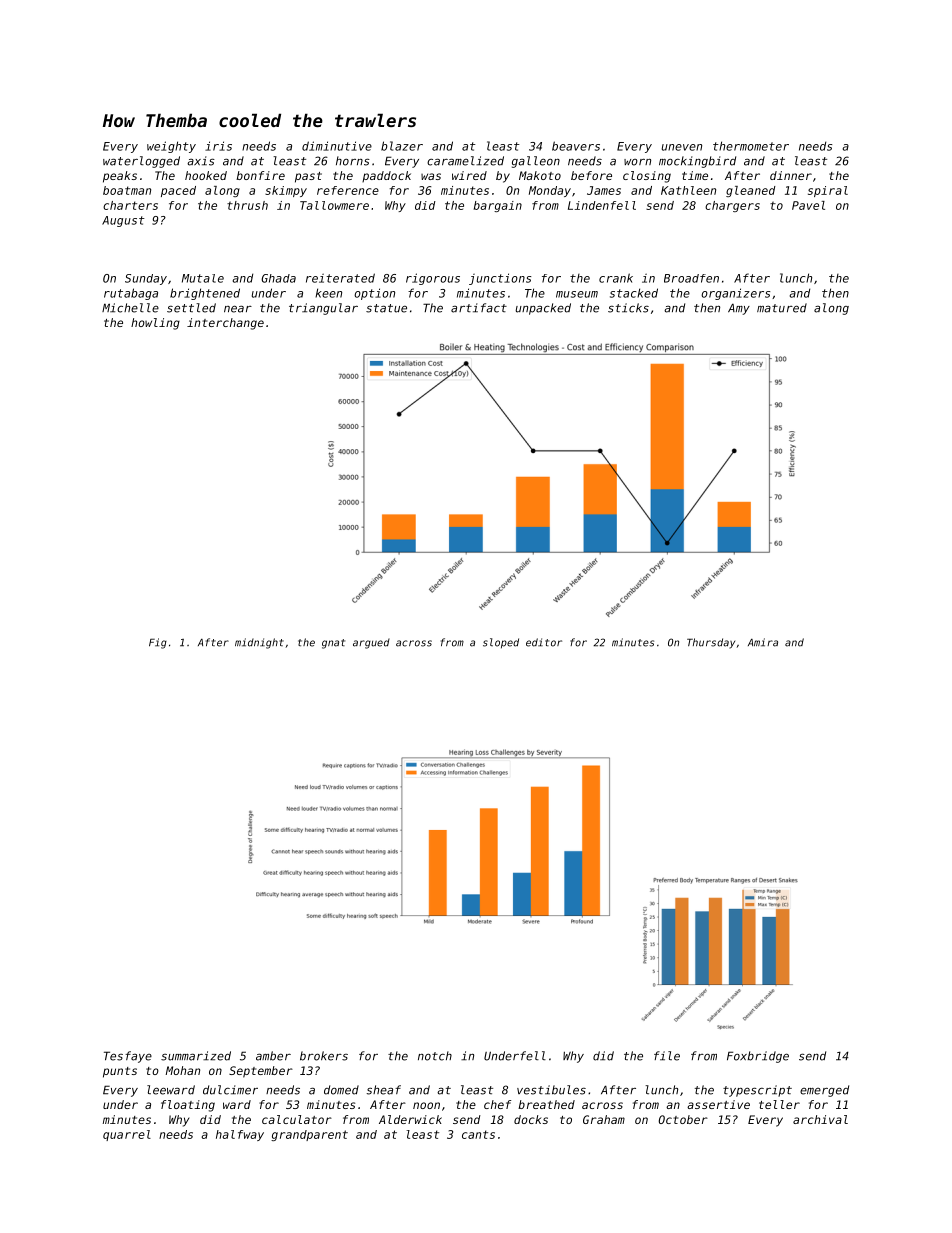 This screenshot has height=1233, width=952. I want to click on Foxbridge, so click(758, 1057).
